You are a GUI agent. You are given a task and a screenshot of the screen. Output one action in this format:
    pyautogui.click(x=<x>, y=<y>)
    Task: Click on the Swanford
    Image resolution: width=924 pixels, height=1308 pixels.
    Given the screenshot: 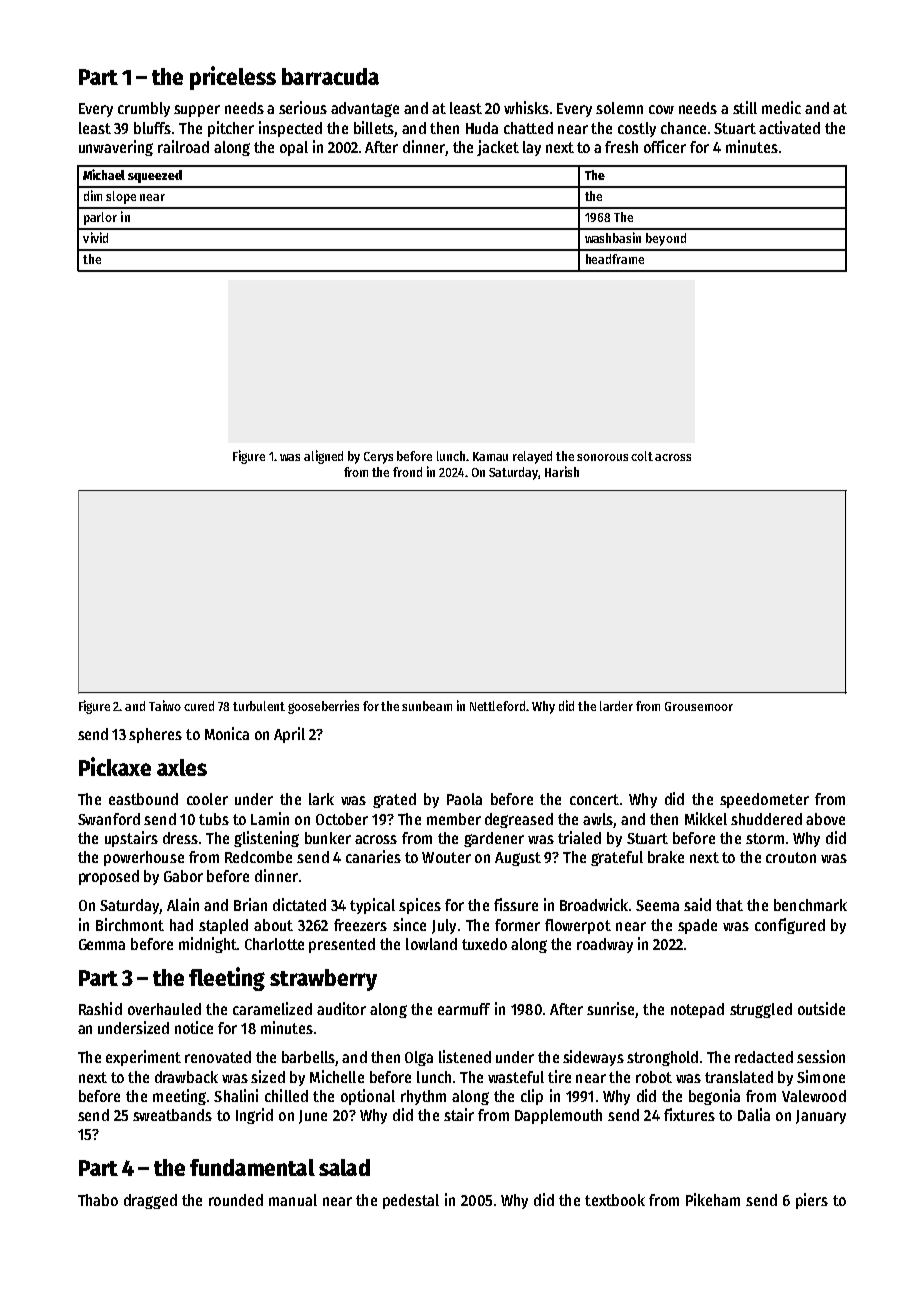 What is the action you would take?
    pyautogui.click(x=109, y=819)
